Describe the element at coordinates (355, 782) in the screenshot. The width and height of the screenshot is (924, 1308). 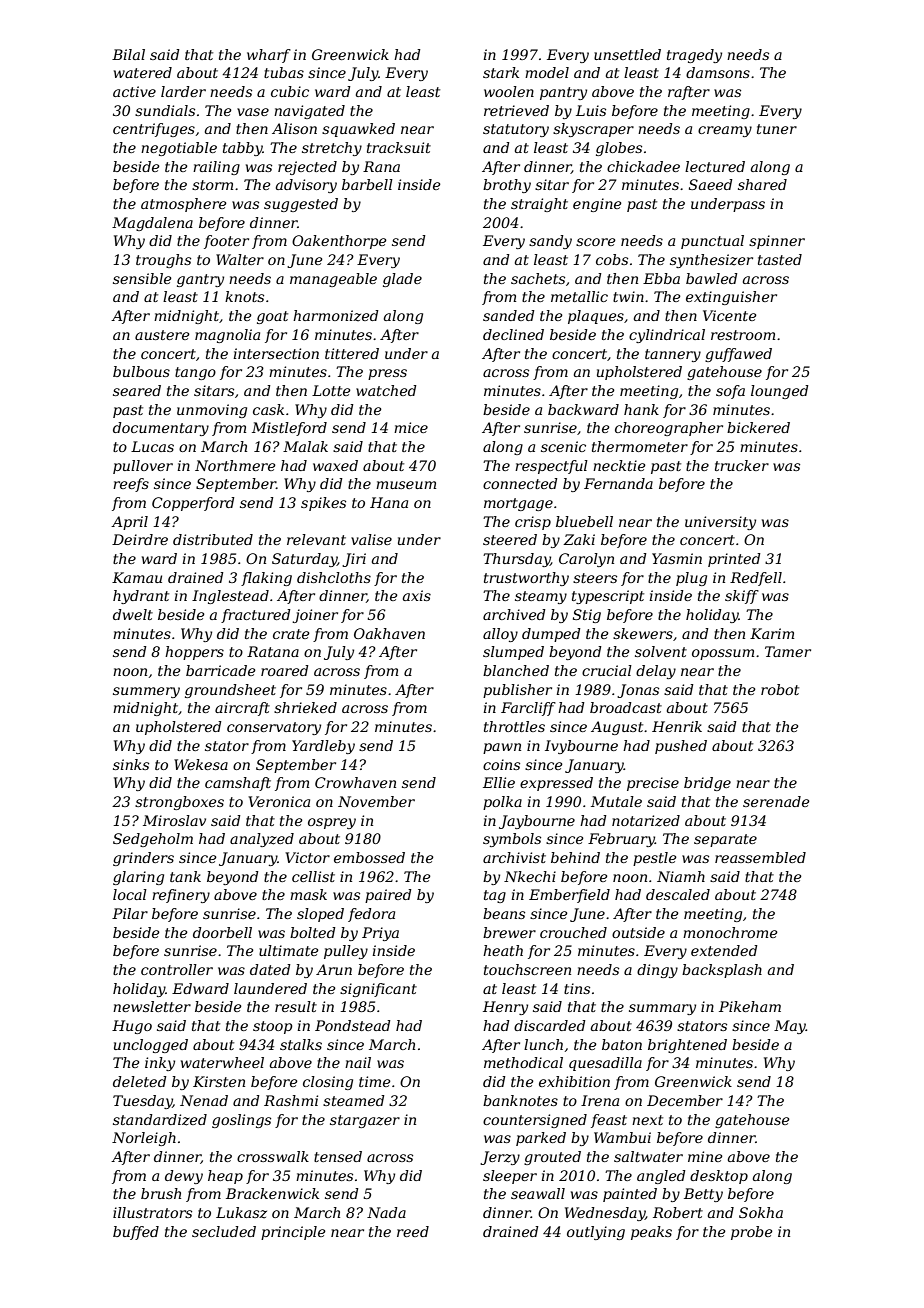
I see `Crowhaven` at that location.
